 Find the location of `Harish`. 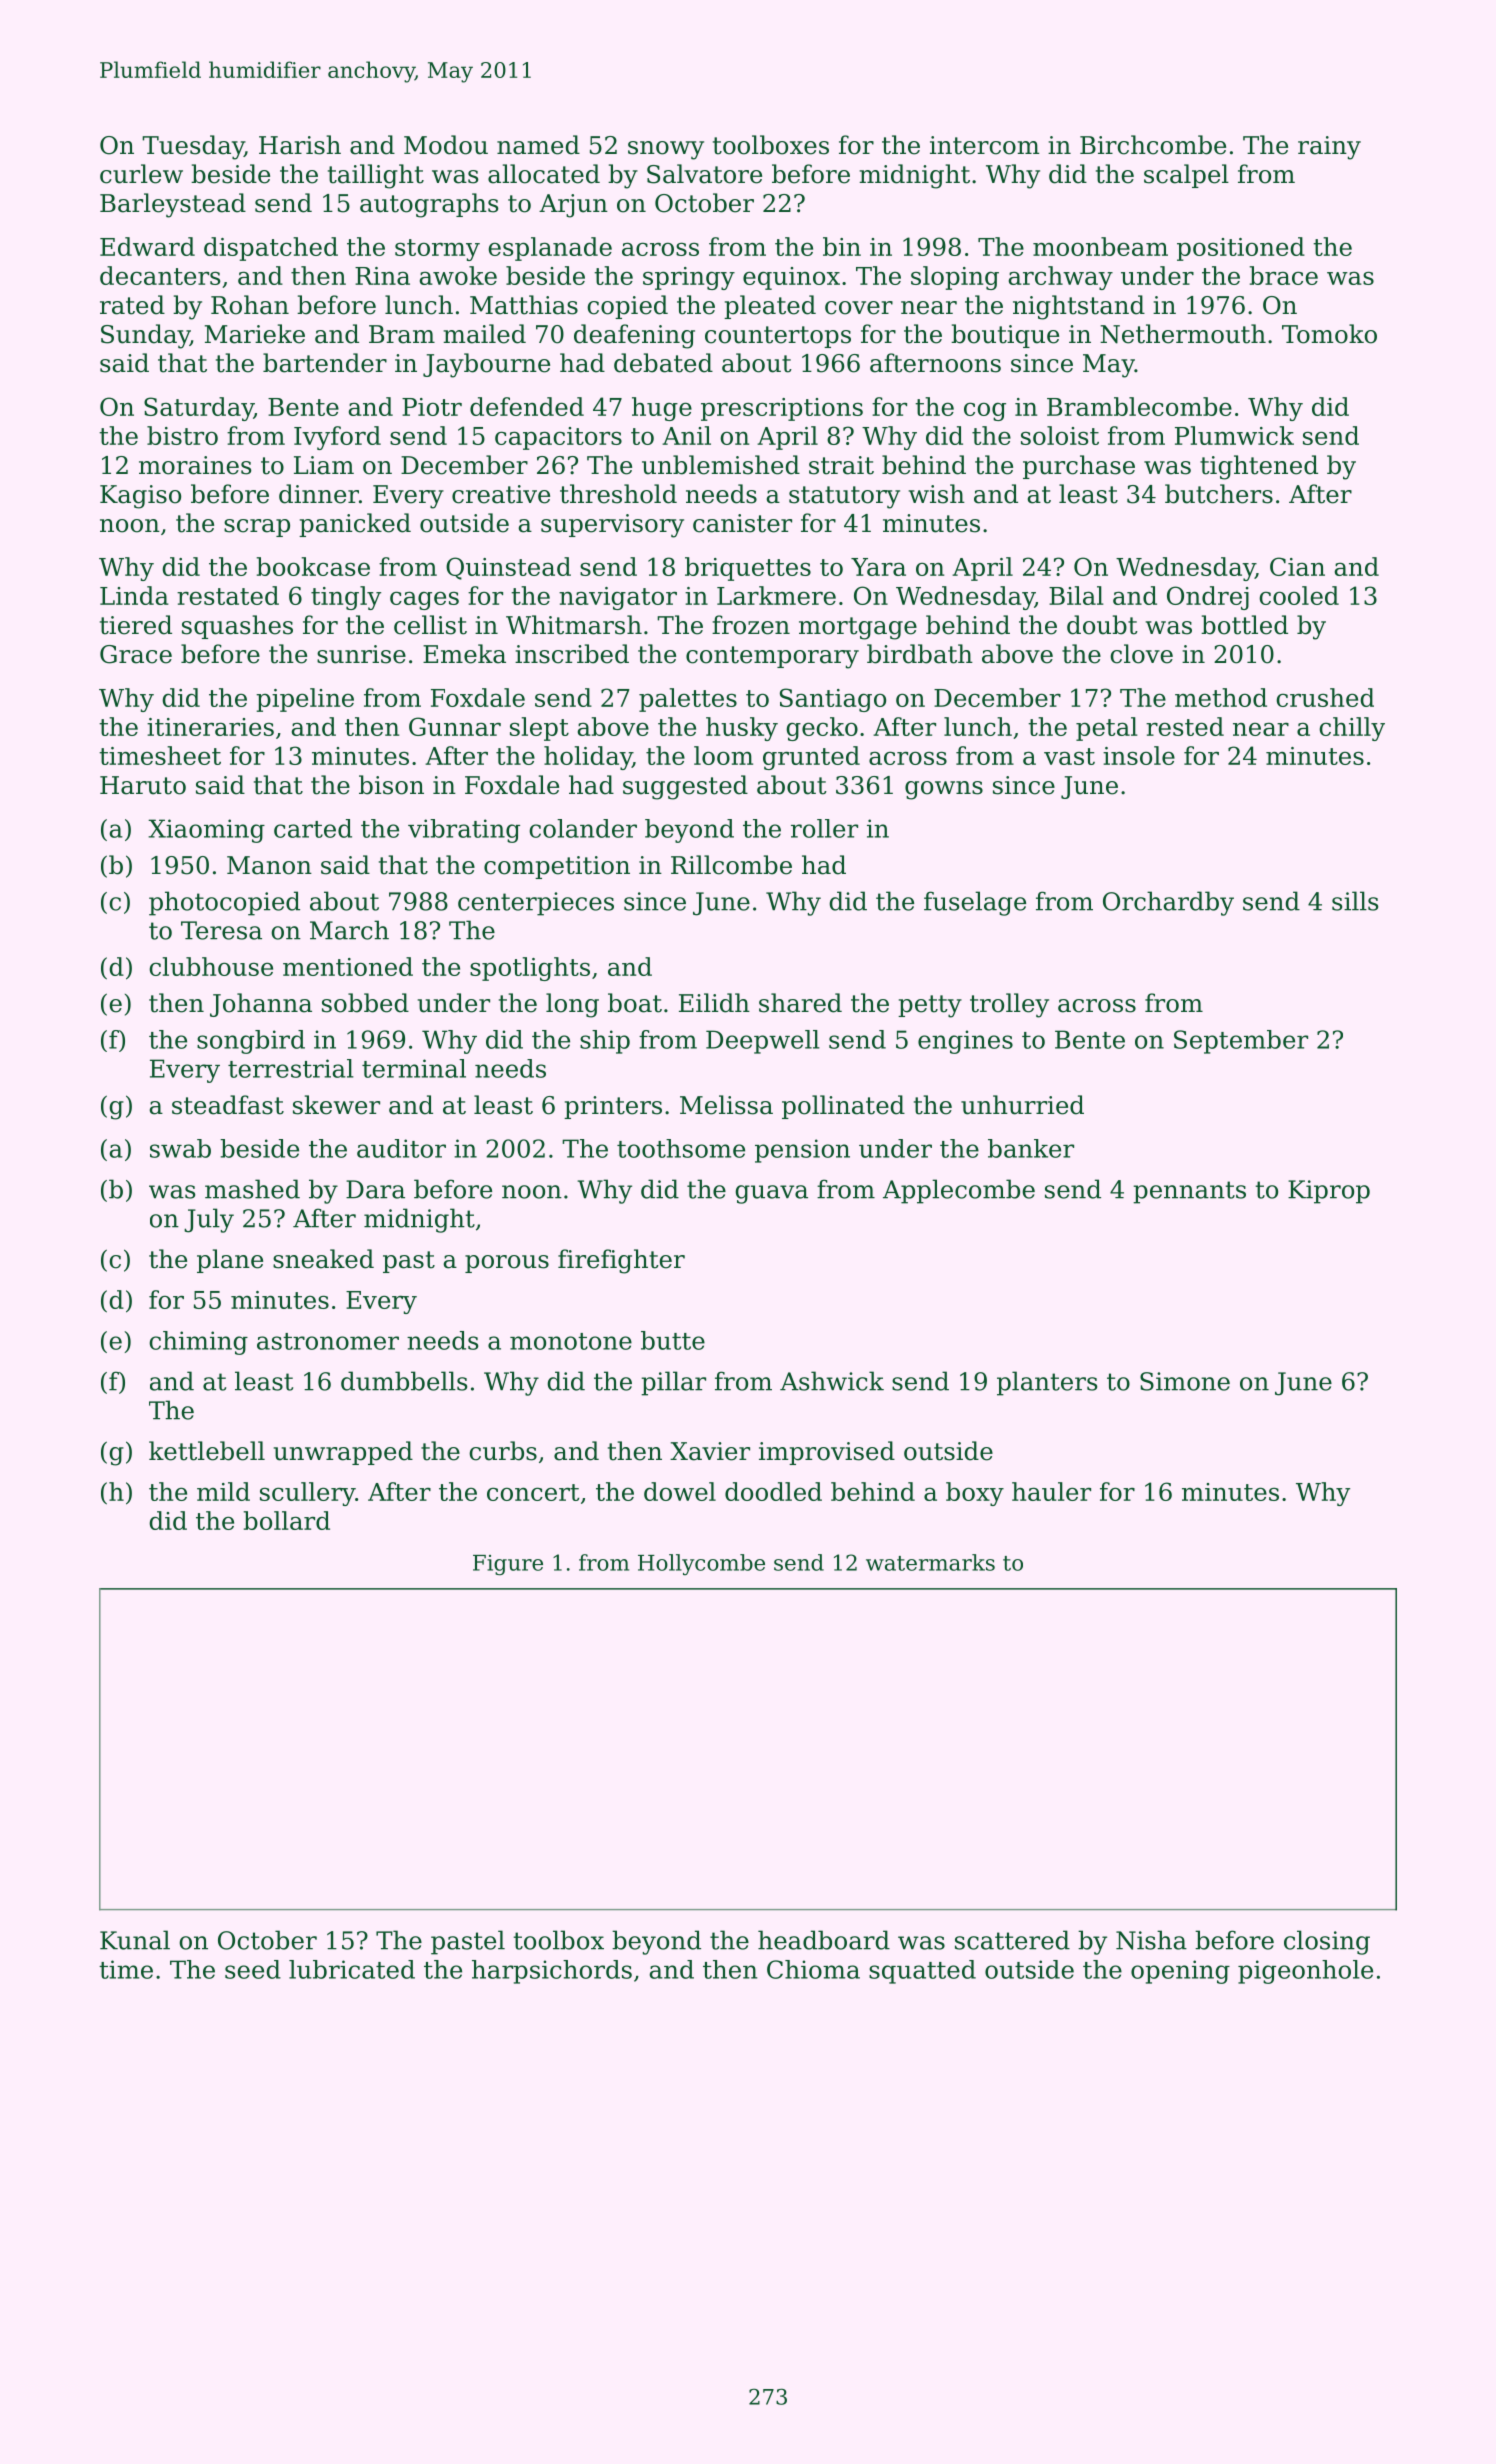

Harish is located at coordinates (300, 145).
